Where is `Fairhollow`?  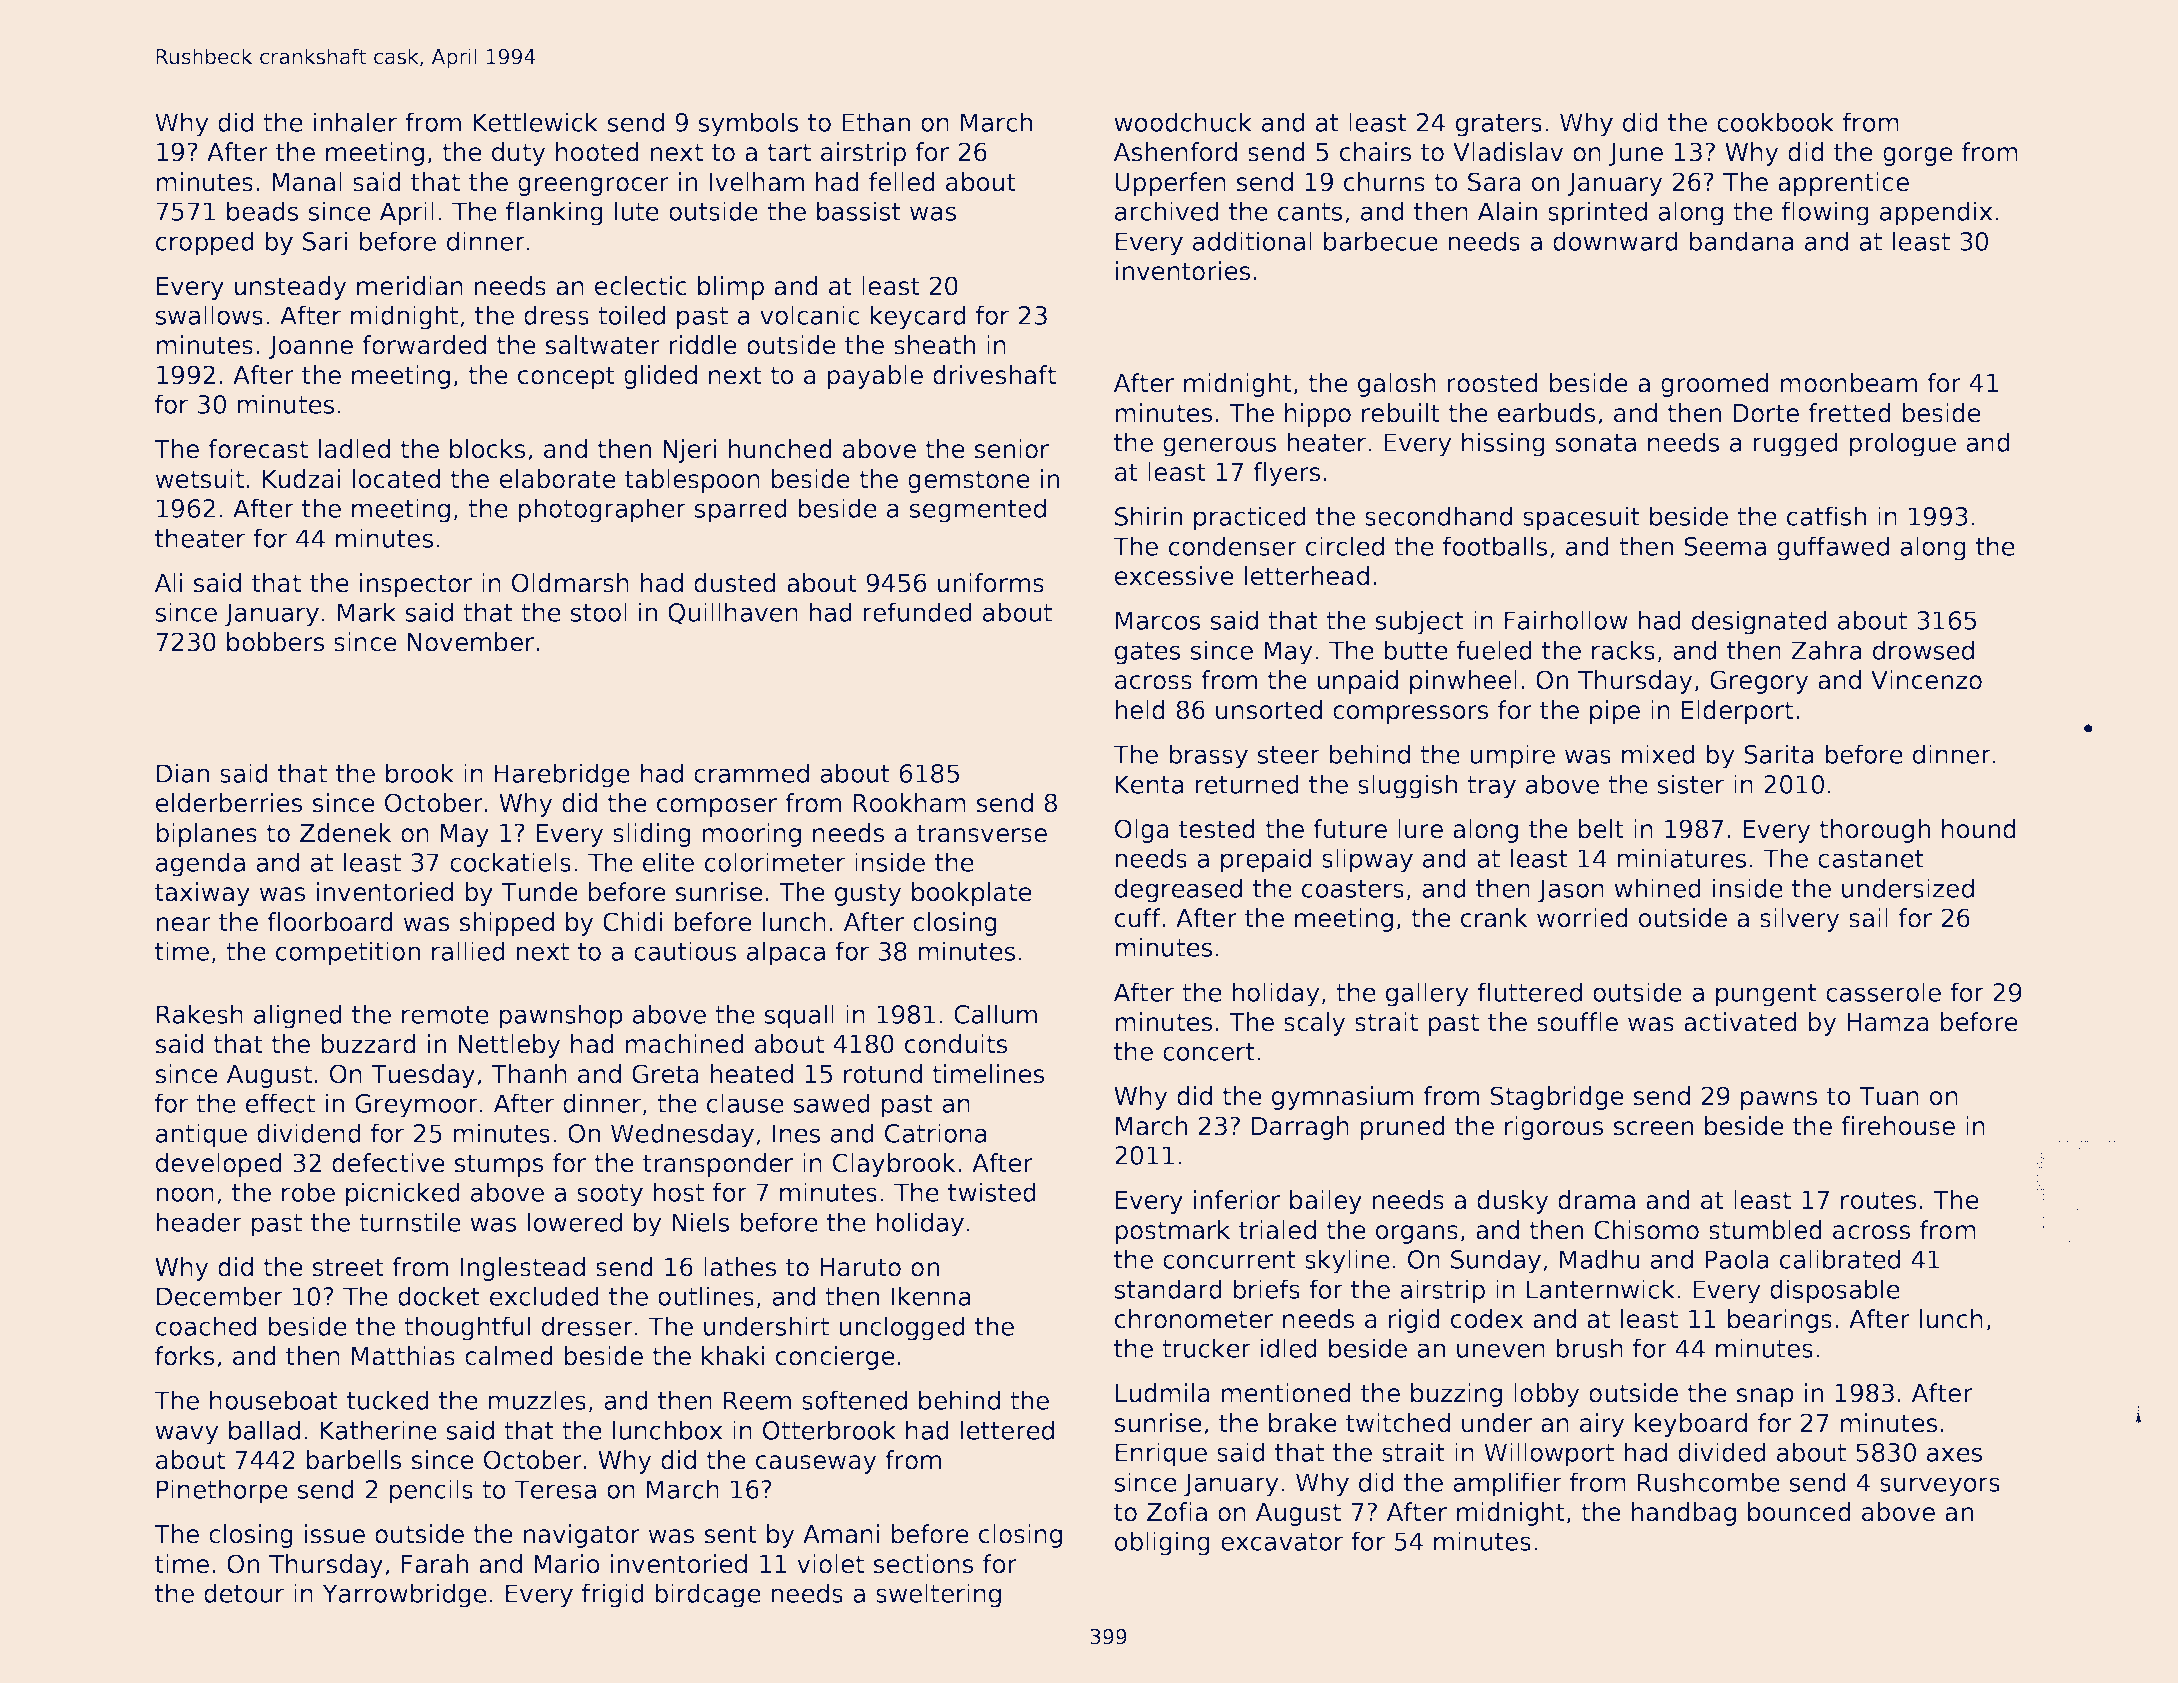 Fairhollow is located at coordinates (1566, 620).
